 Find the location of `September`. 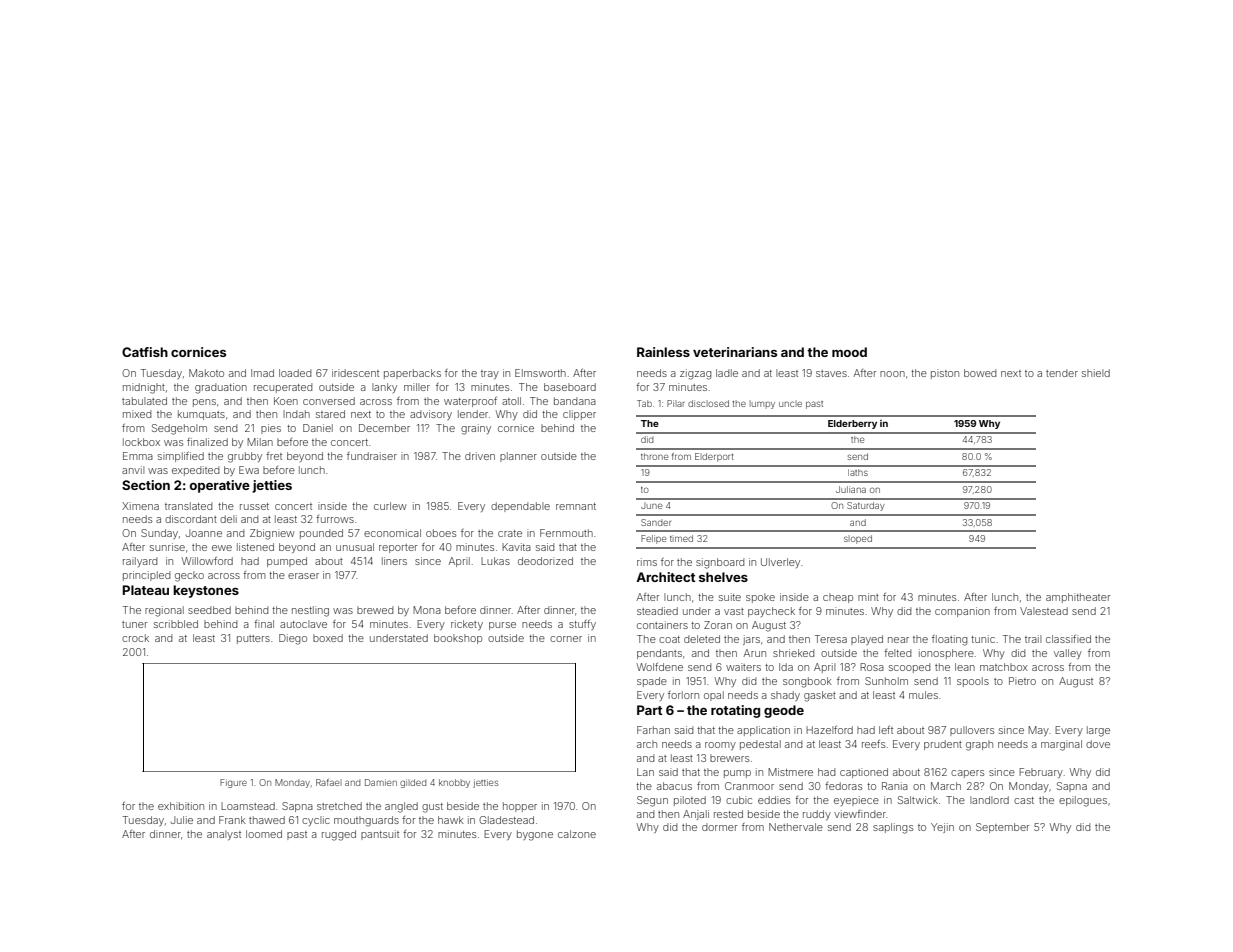

September is located at coordinates (1002, 828).
